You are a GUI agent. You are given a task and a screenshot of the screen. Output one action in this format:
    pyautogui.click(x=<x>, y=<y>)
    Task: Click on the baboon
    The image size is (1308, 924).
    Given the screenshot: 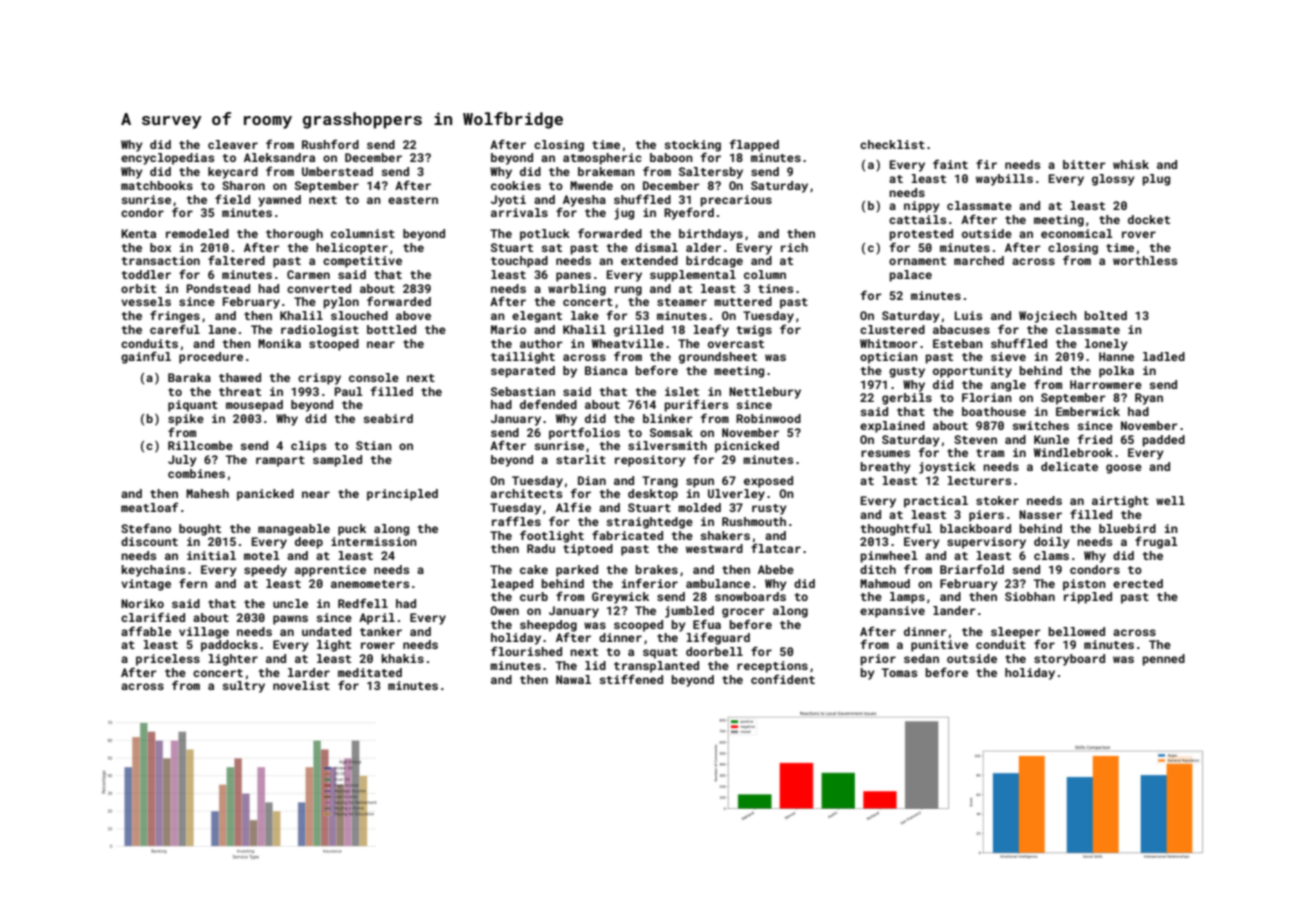 What is the action you would take?
    pyautogui.click(x=671, y=157)
